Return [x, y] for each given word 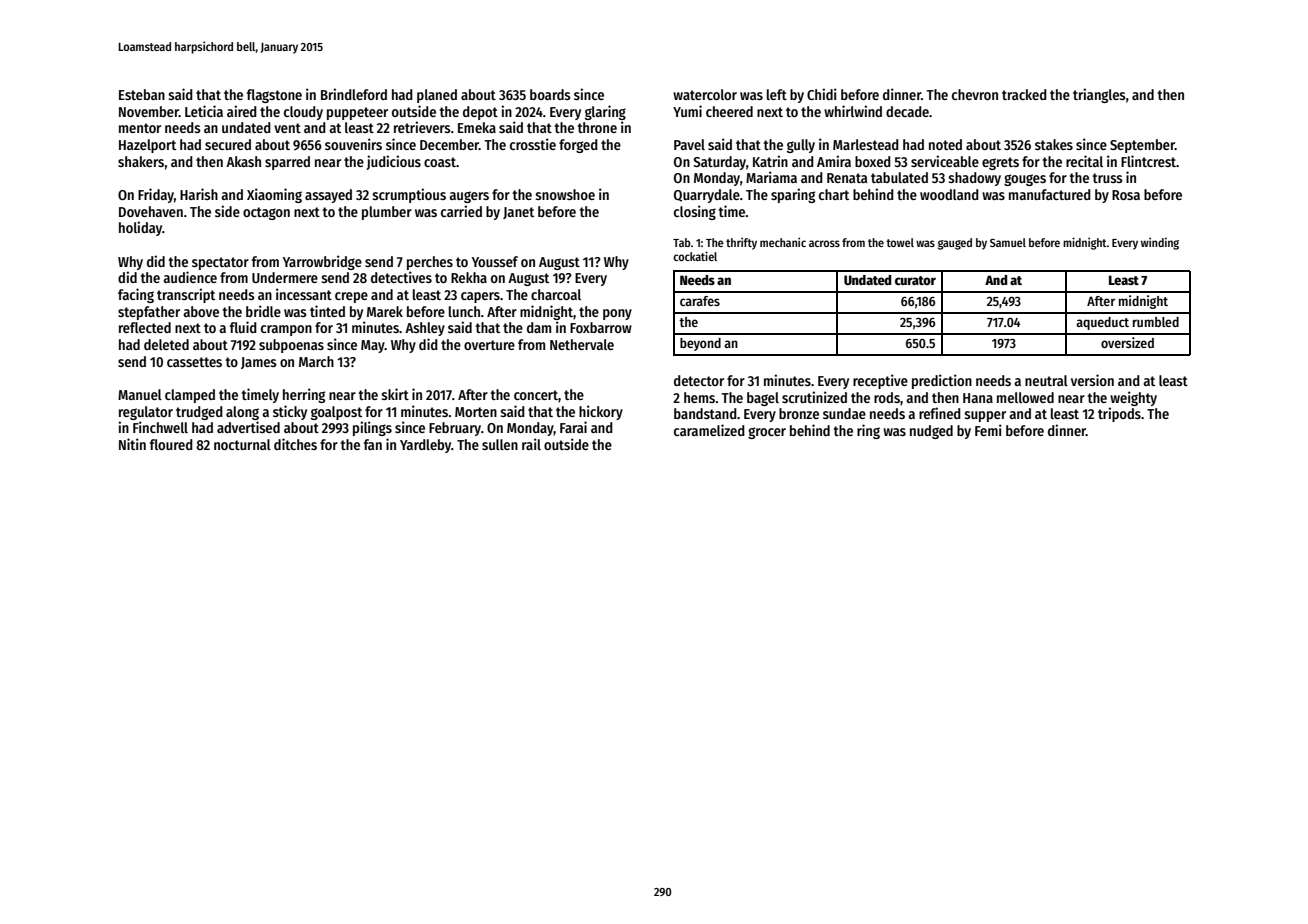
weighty [1133, 398]
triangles [1099, 95]
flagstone [274, 96]
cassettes [194, 362]
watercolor [705, 94]
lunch [464, 311]
